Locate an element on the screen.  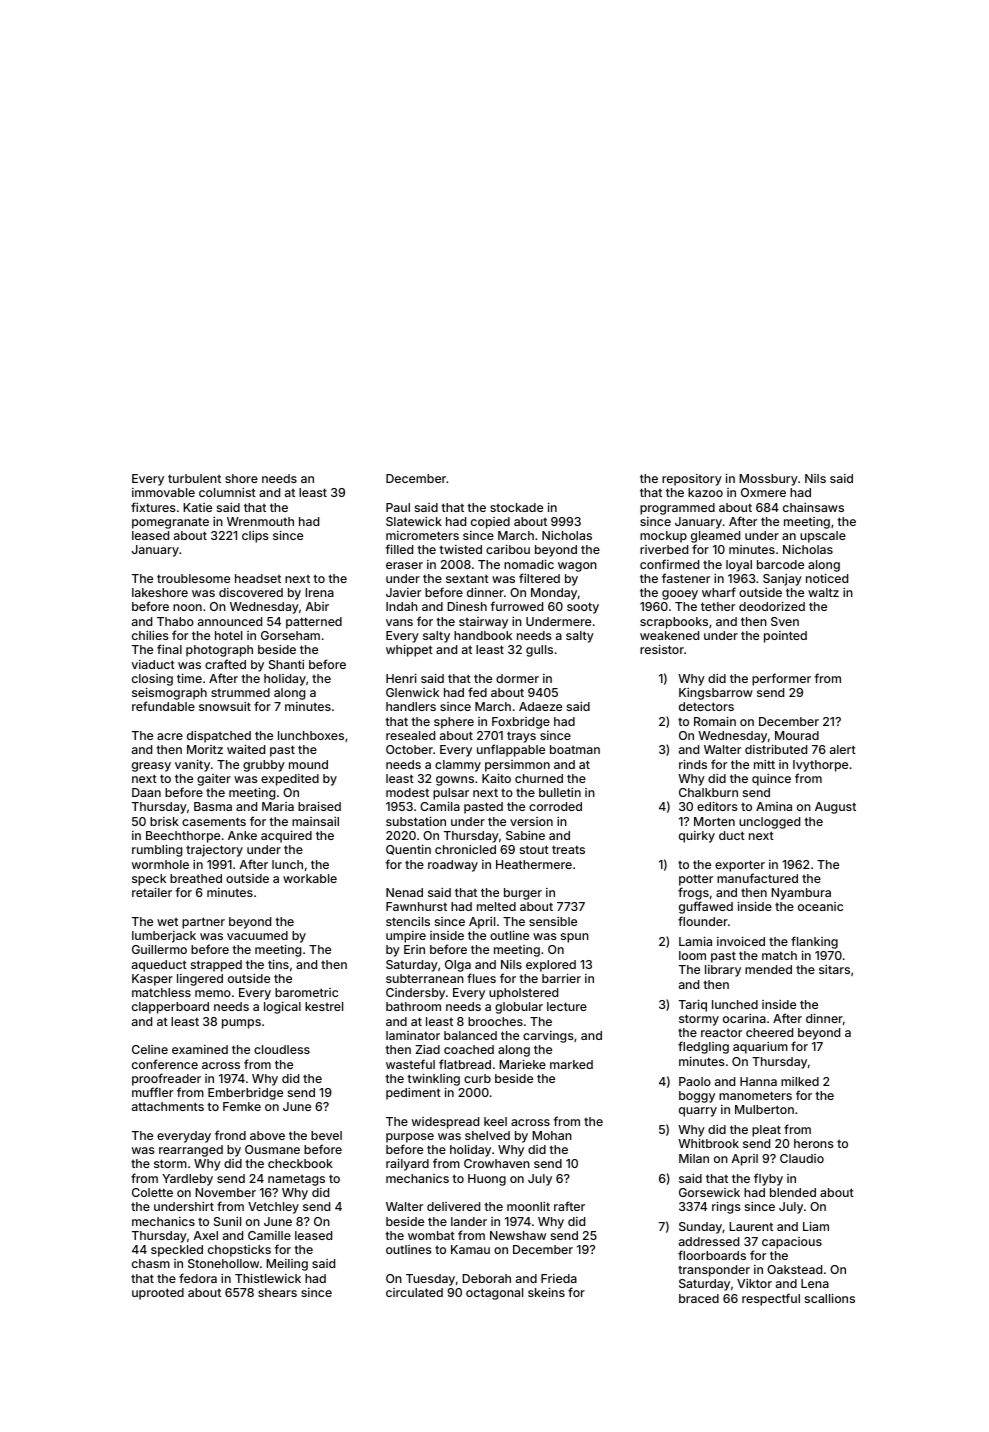
refundable is located at coordinates (163, 706).
